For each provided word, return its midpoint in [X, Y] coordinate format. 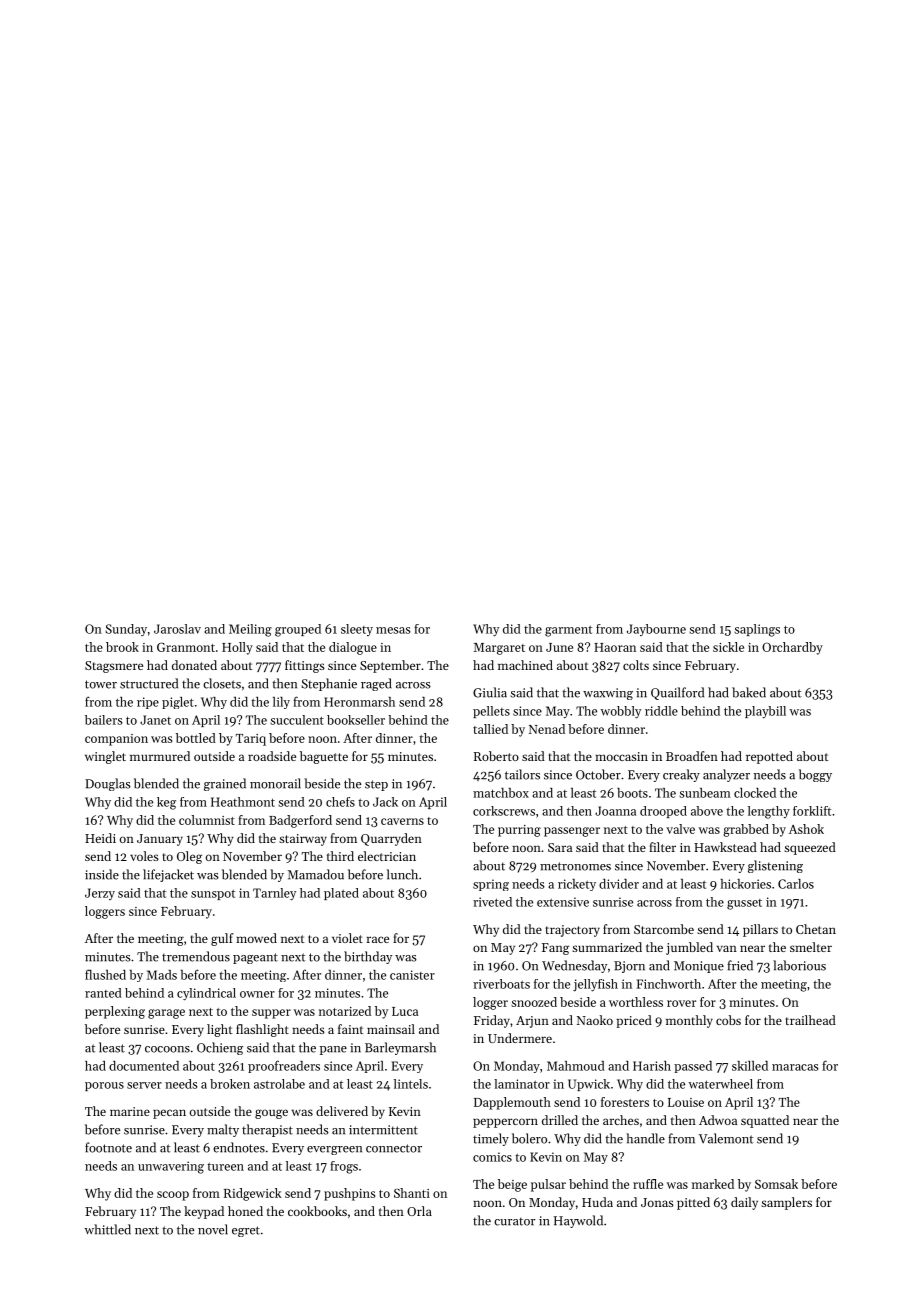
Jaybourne [656, 630]
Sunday [126, 630]
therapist [267, 1130]
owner [257, 994]
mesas [393, 630]
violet [347, 938]
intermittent [383, 1130]
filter [662, 847]
